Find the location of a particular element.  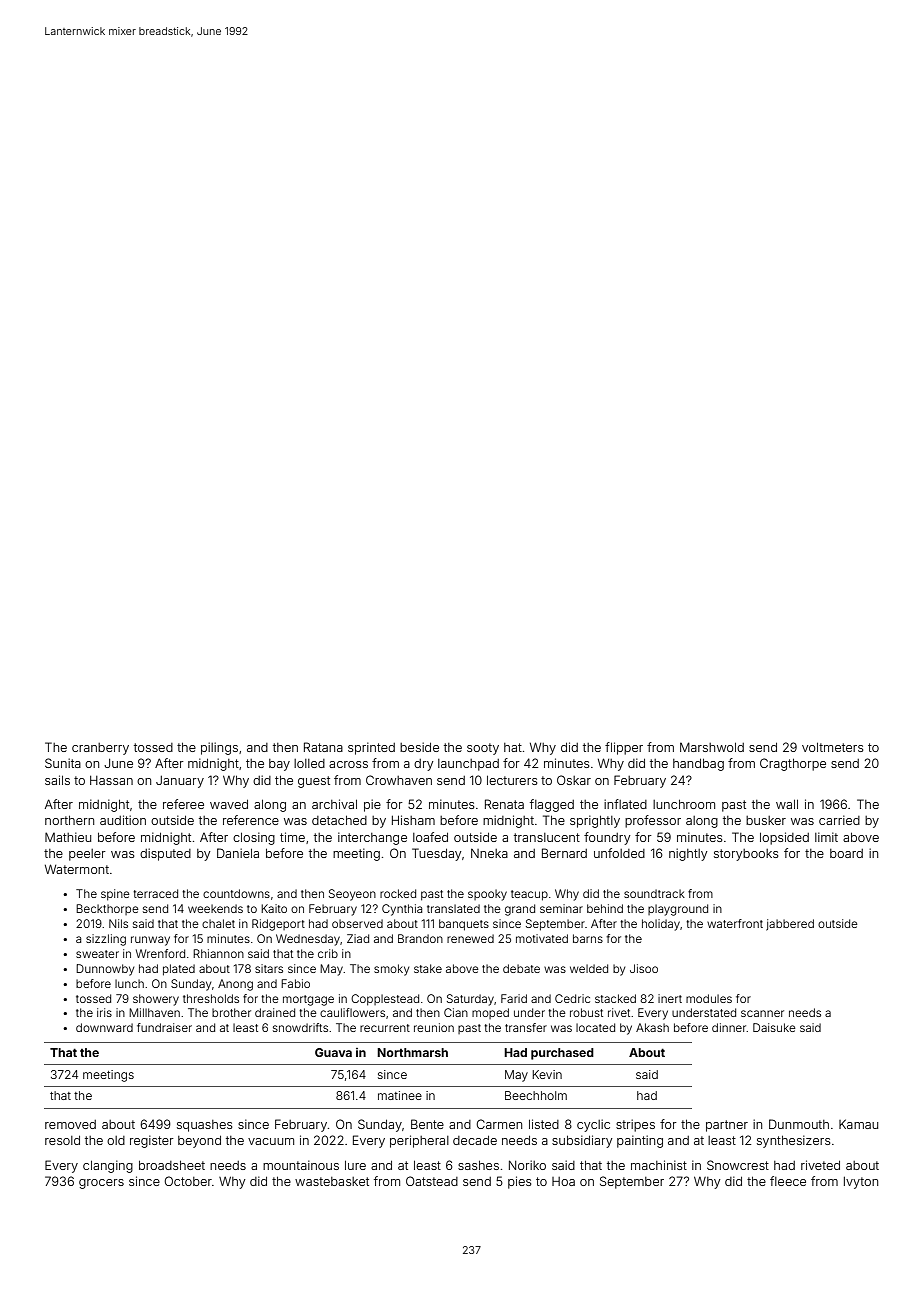

observed is located at coordinates (357, 923).
